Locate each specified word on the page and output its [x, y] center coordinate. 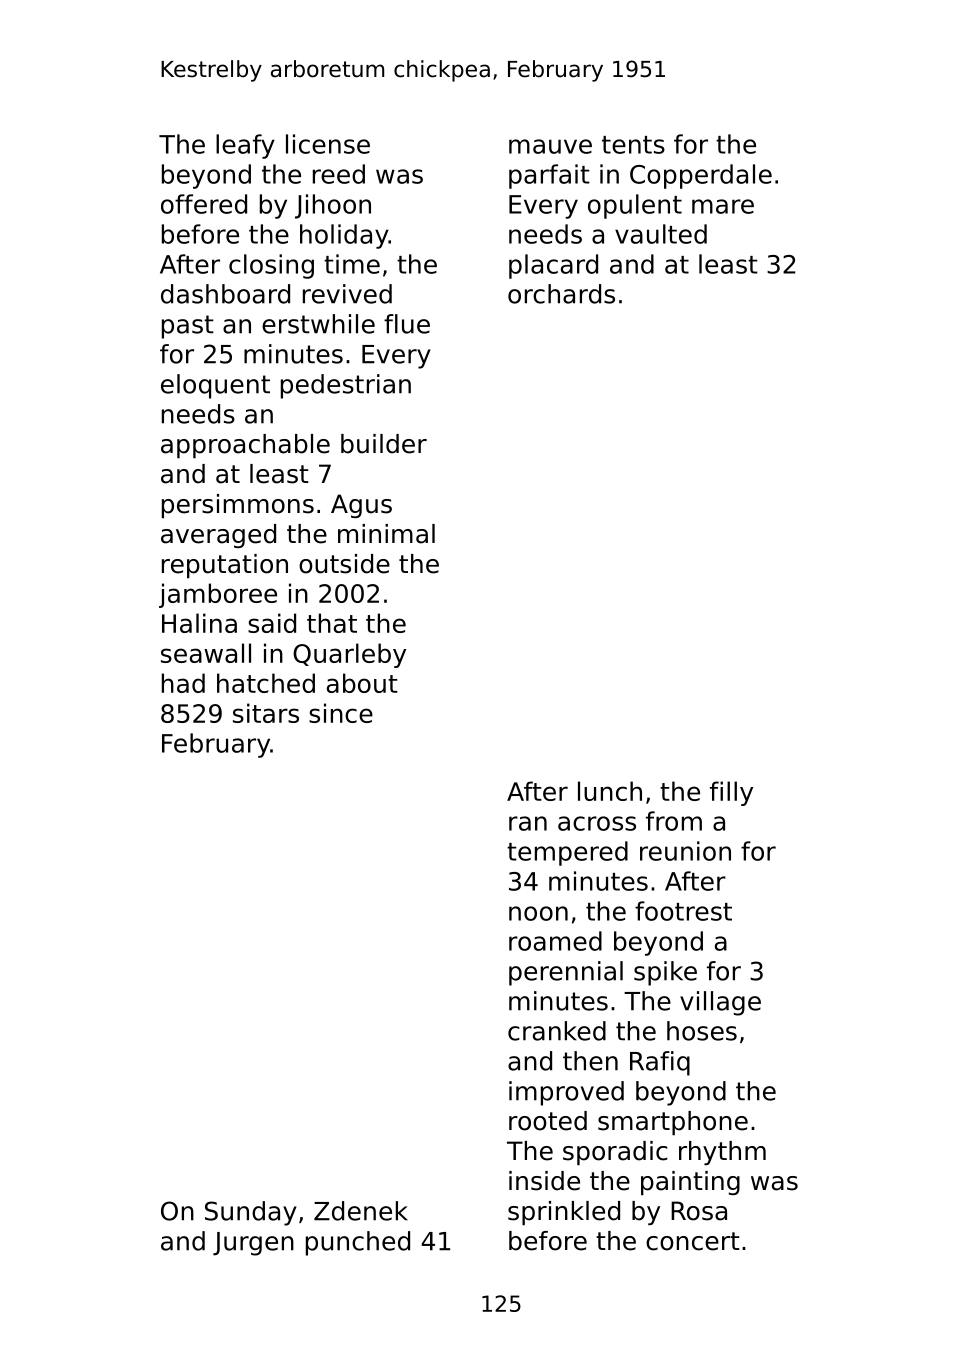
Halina [199, 623]
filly [731, 793]
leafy [245, 146]
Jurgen [253, 1244]
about [362, 683]
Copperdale [701, 176]
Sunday [251, 1213]
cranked [557, 1031]
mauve [550, 146]
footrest [683, 911]
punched [358, 1243]
